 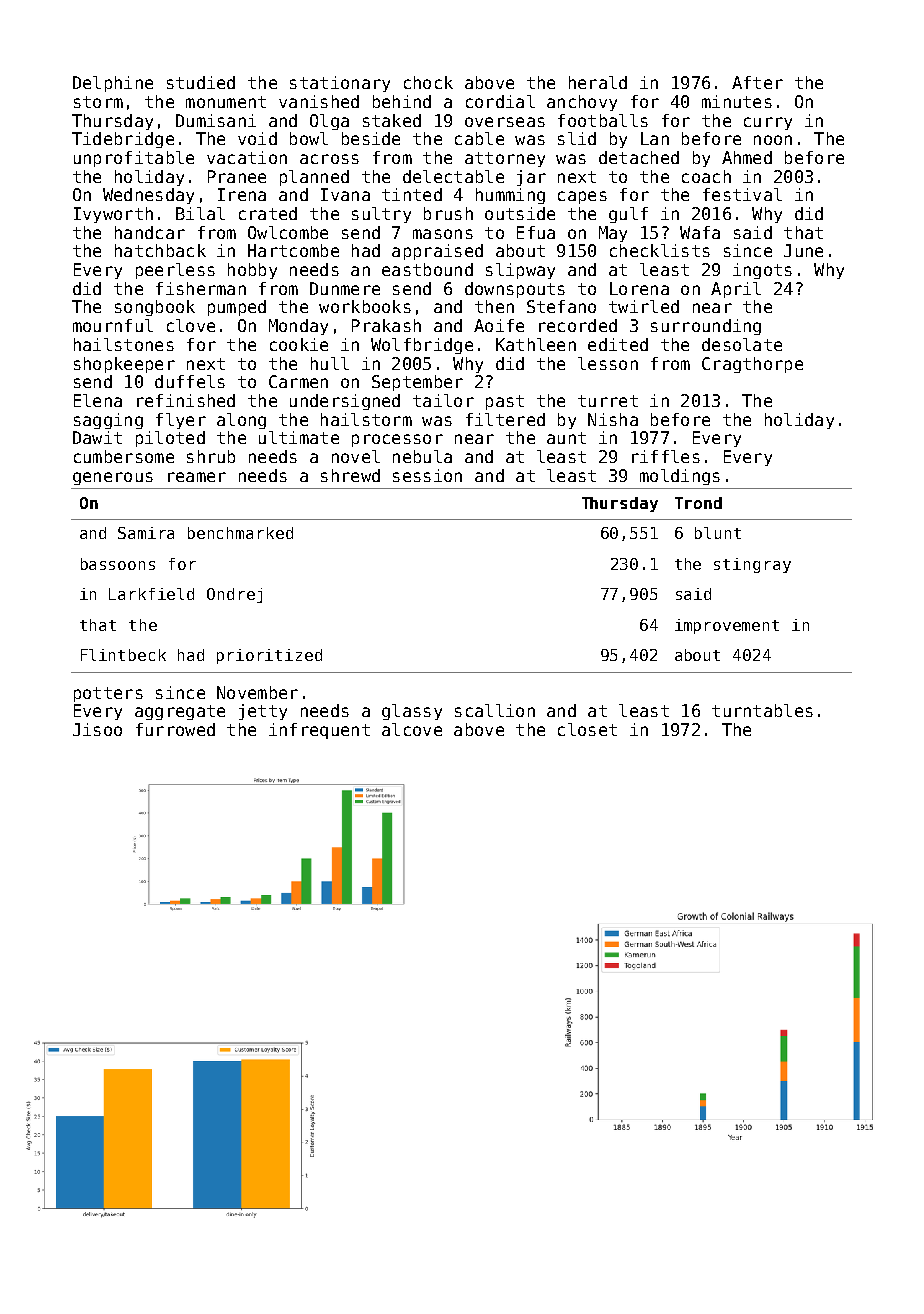 What do you see at coordinates (180, 712) in the image?
I see `aggregate` at bounding box center [180, 712].
